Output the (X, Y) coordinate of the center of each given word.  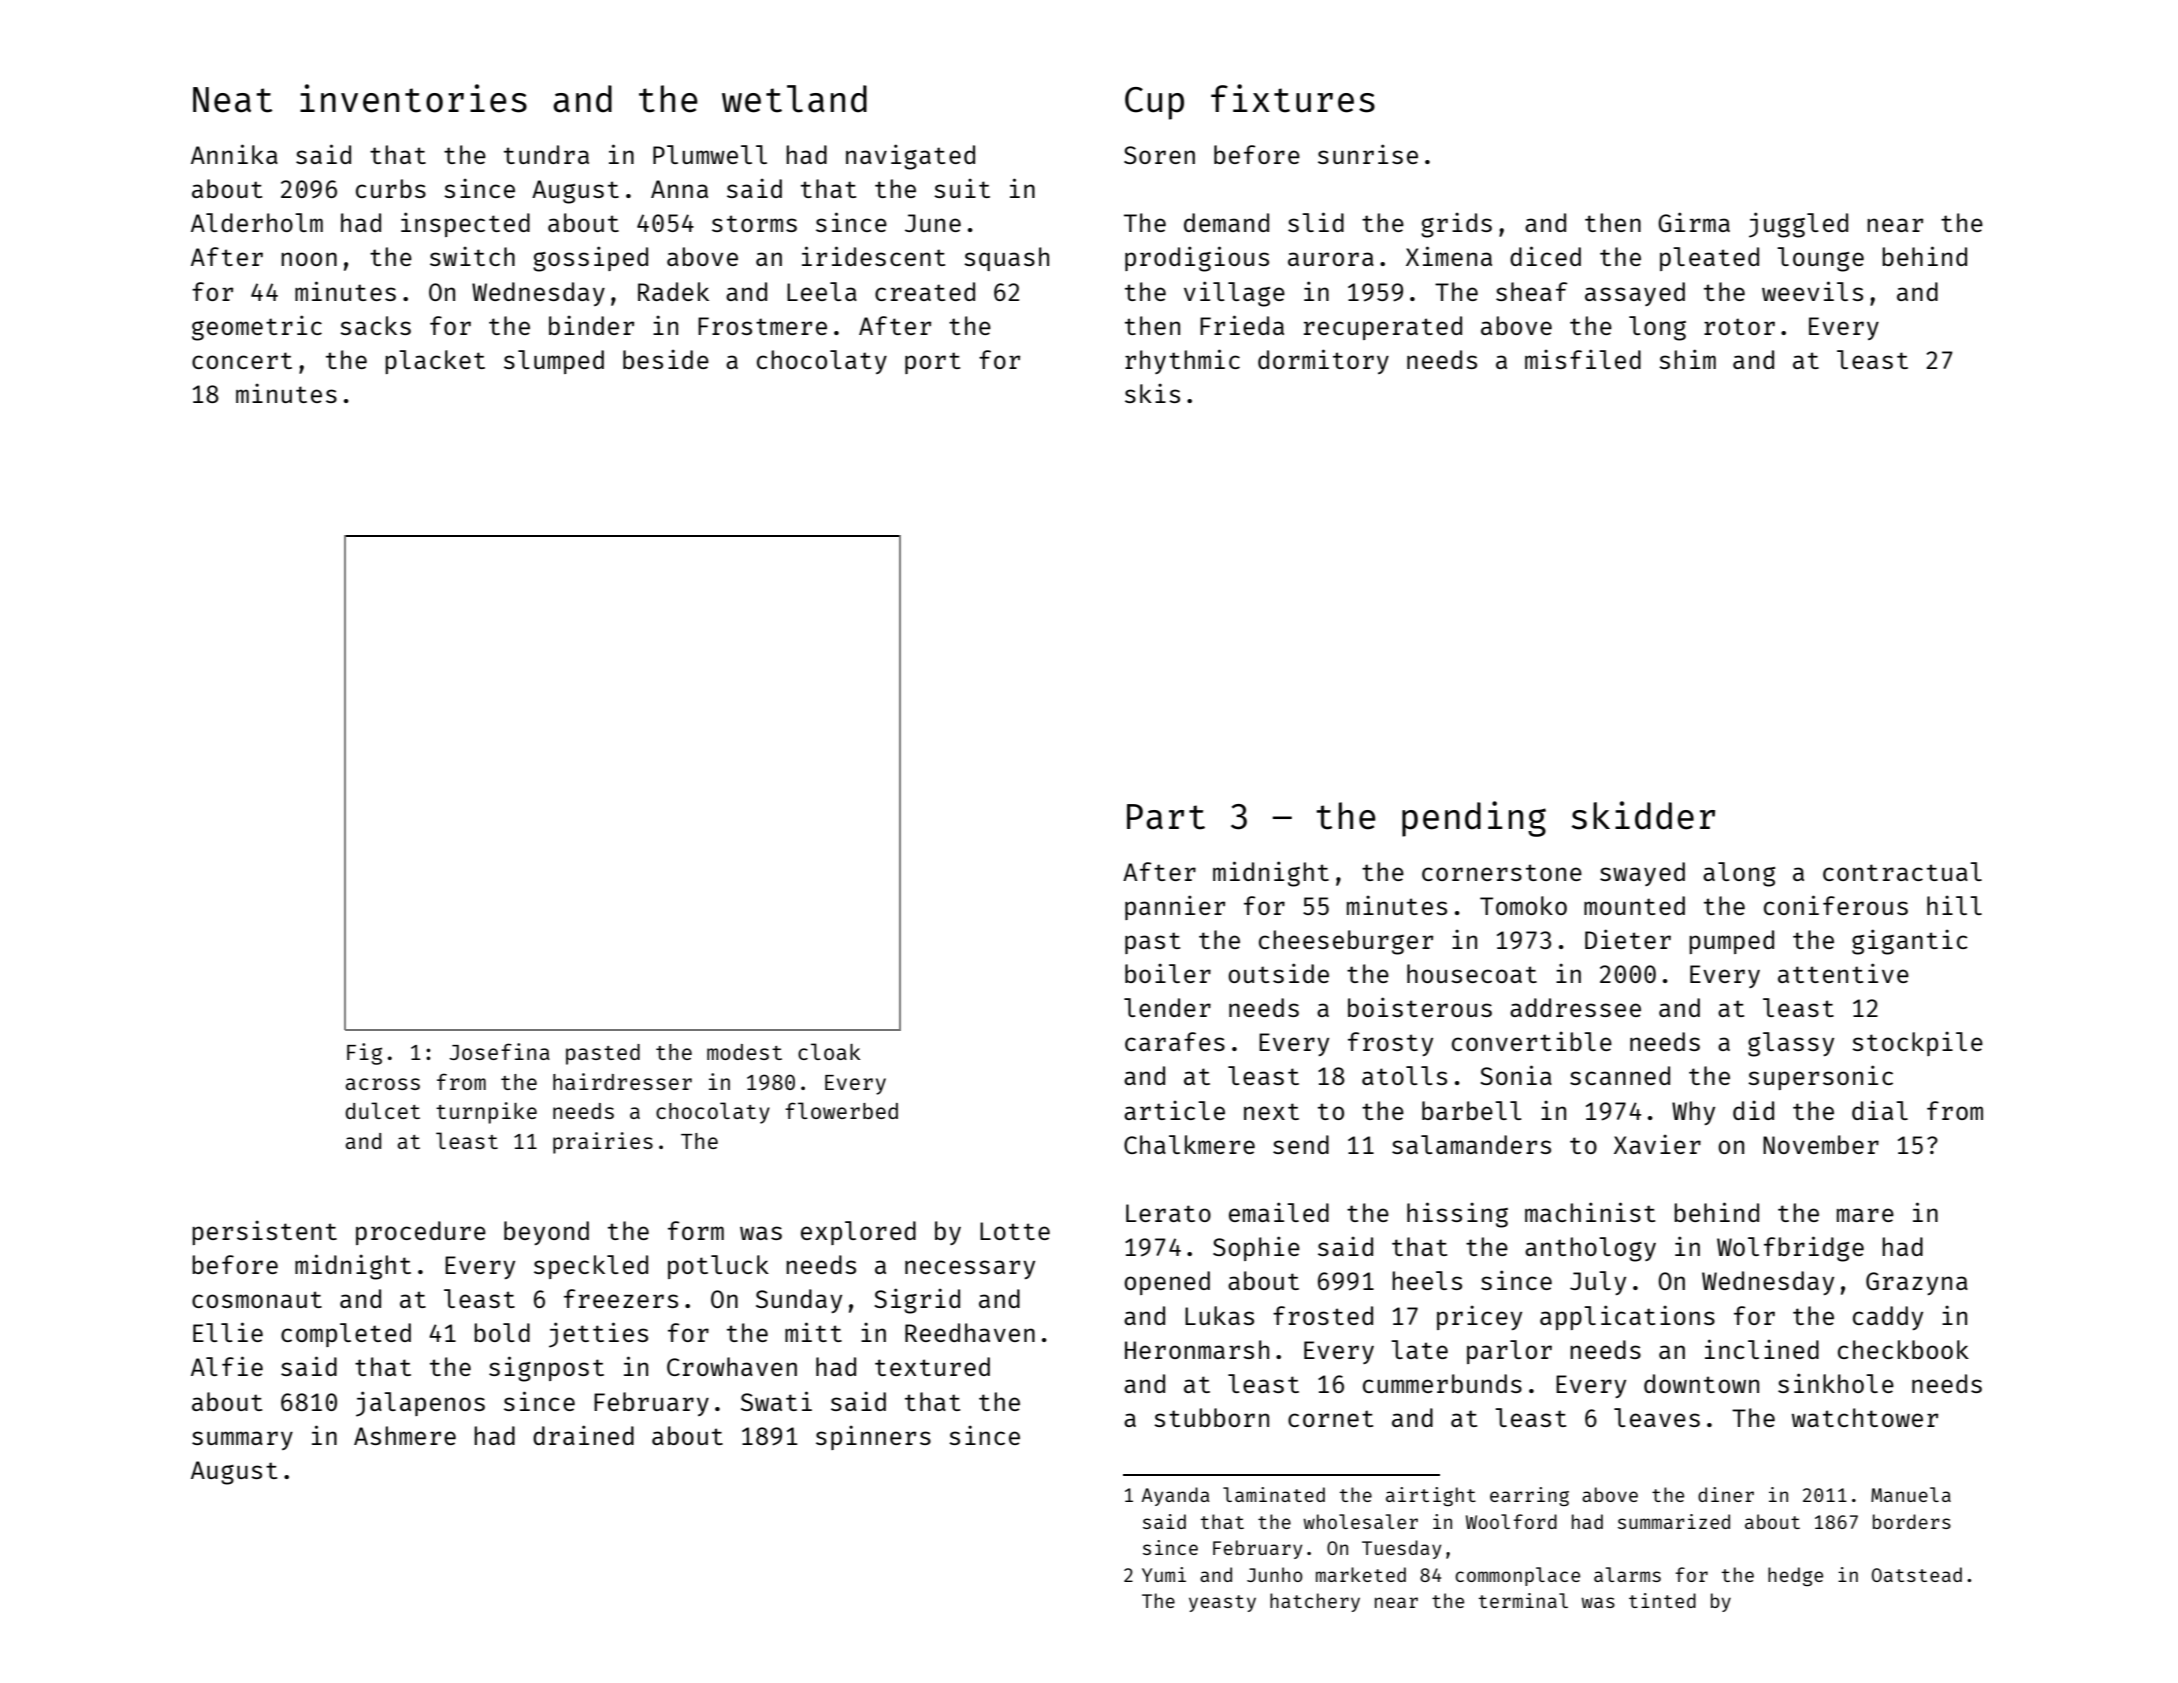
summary (242, 1440)
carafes (1175, 1041)
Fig (364, 1054)
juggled (1798, 225)
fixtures (1293, 98)
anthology (1590, 1249)
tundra (546, 154)
